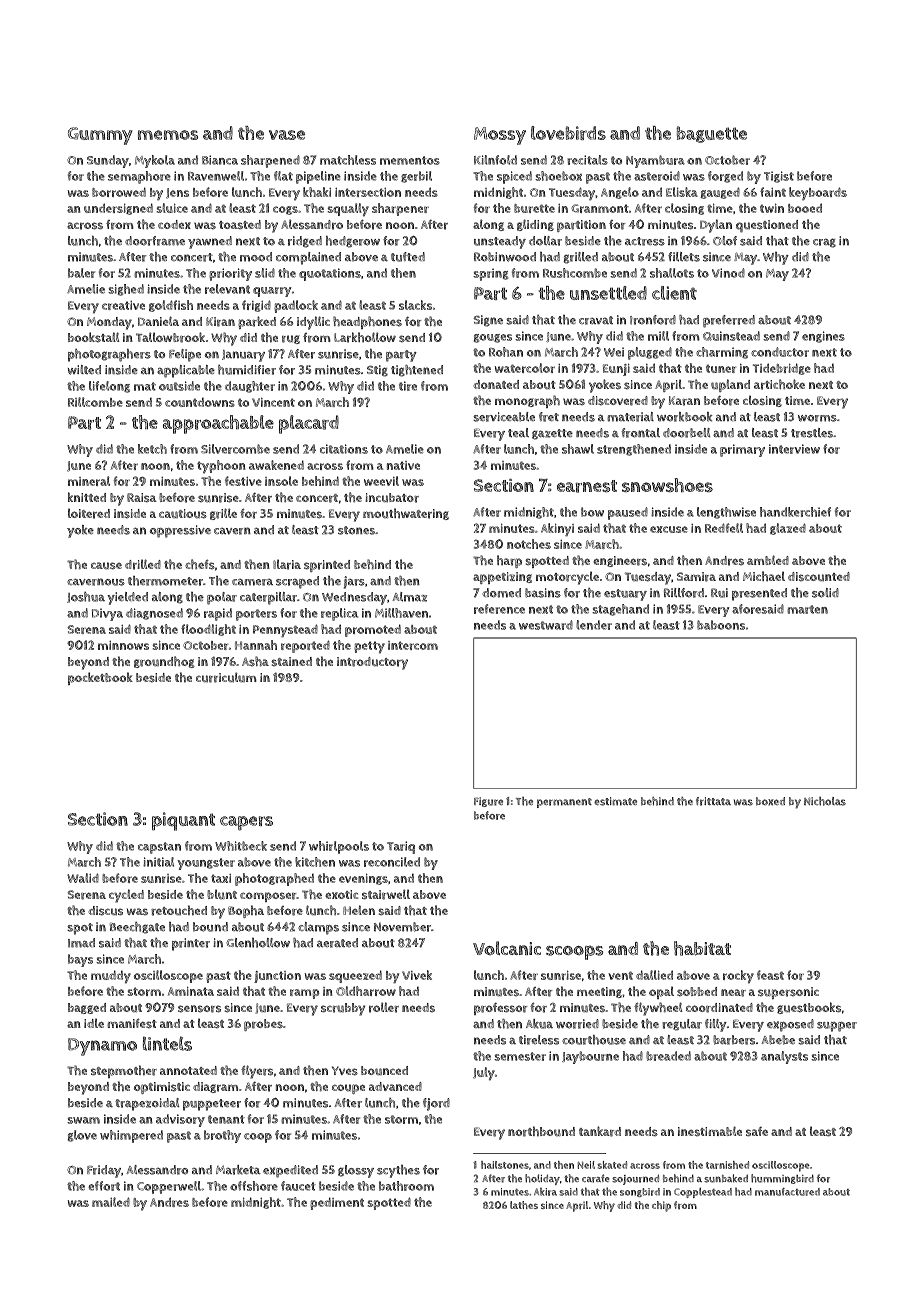 The height and width of the document is (1308, 924). I want to click on preferred, so click(729, 321).
